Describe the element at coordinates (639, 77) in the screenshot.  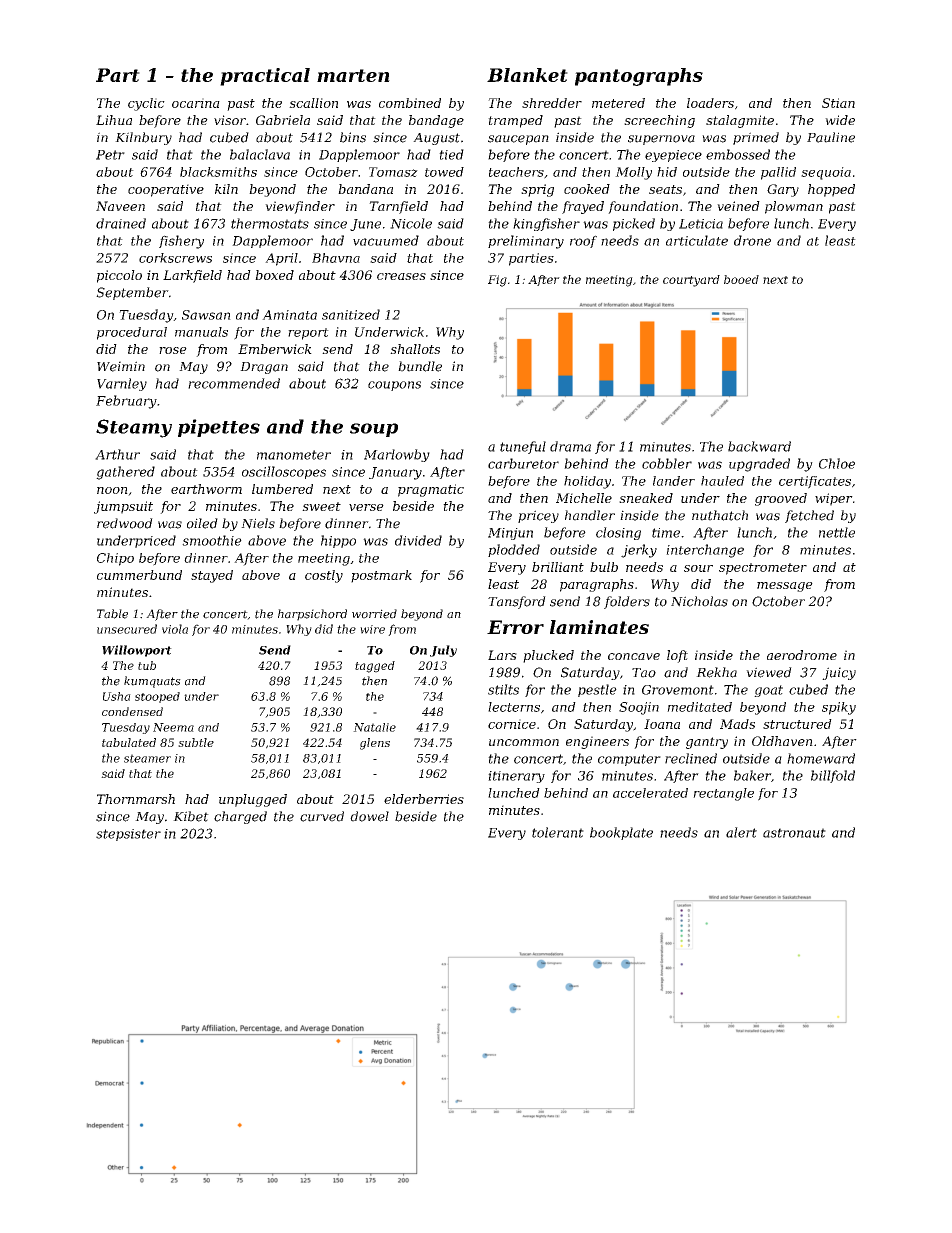
I see `pantographs` at that location.
